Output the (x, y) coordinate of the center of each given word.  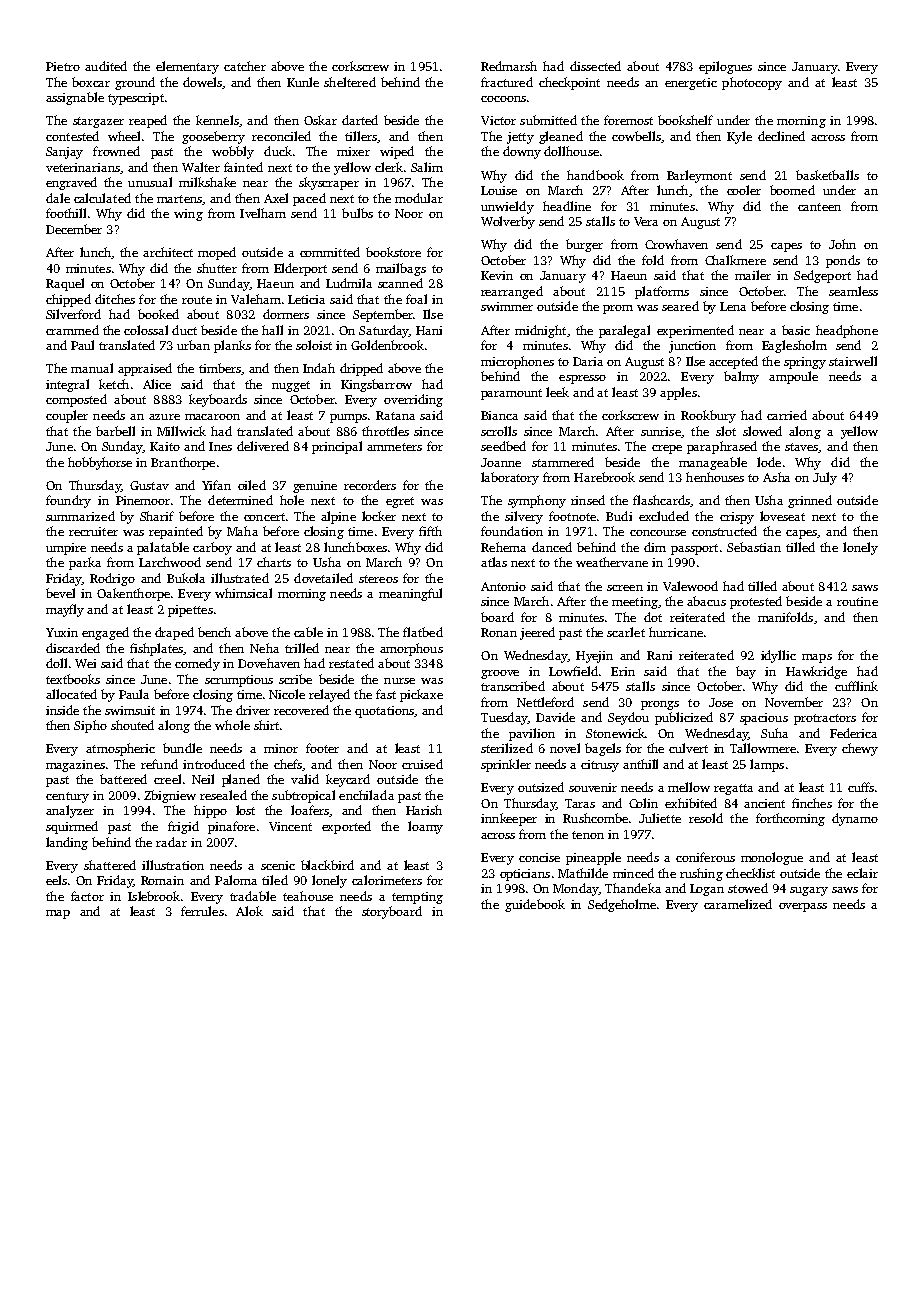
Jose (721, 702)
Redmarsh (509, 66)
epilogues (725, 67)
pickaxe (421, 695)
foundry (68, 501)
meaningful (410, 594)
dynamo (855, 819)
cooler (744, 190)
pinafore (231, 827)
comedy (197, 664)
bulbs (357, 213)
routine (857, 601)
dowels (202, 82)
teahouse (308, 896)
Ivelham (263, 213)
